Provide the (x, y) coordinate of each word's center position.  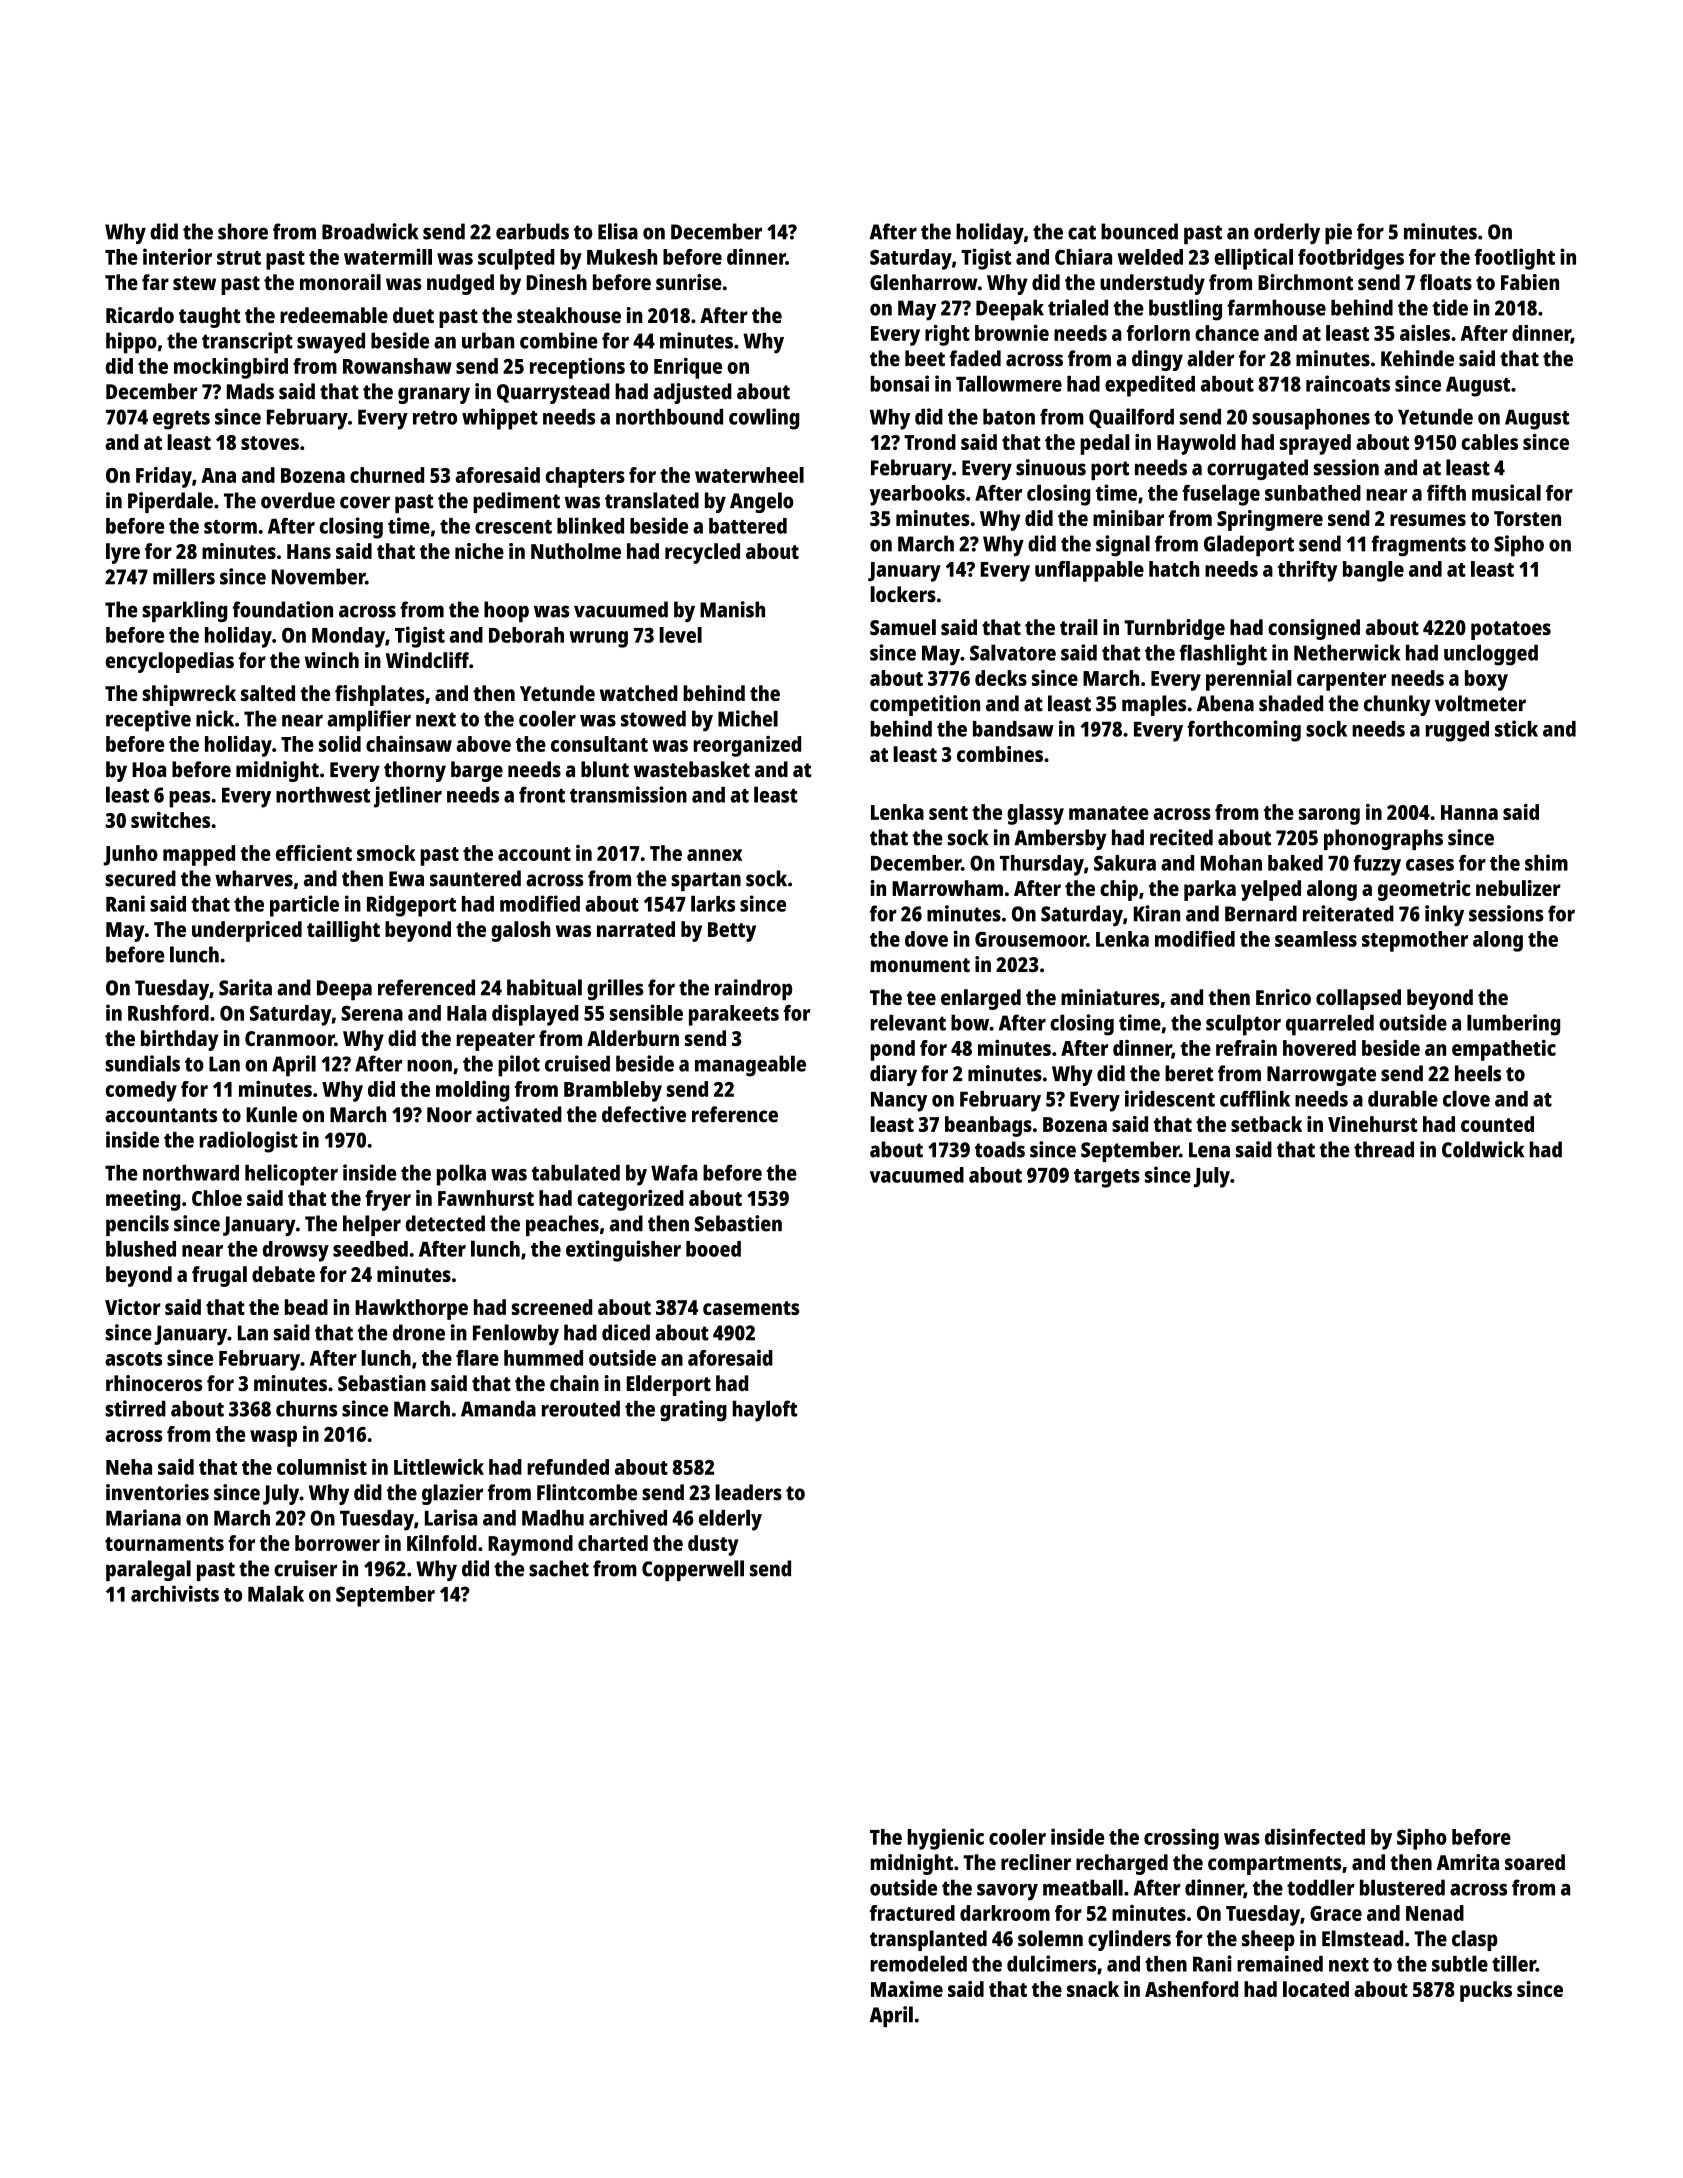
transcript (247, 343)
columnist (322, 1467)
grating (693, 1411)
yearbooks (917, 495)
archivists (175, 1593)
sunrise (689, 282)
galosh (520, 931)
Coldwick (1483, 1149)
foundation (283, 609)
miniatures (1110, 997)
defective (644, 1114)
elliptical (1253, 259)
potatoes (1511, 630)
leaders (748, 1492)
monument (920, 965)
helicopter (291, 1175)
